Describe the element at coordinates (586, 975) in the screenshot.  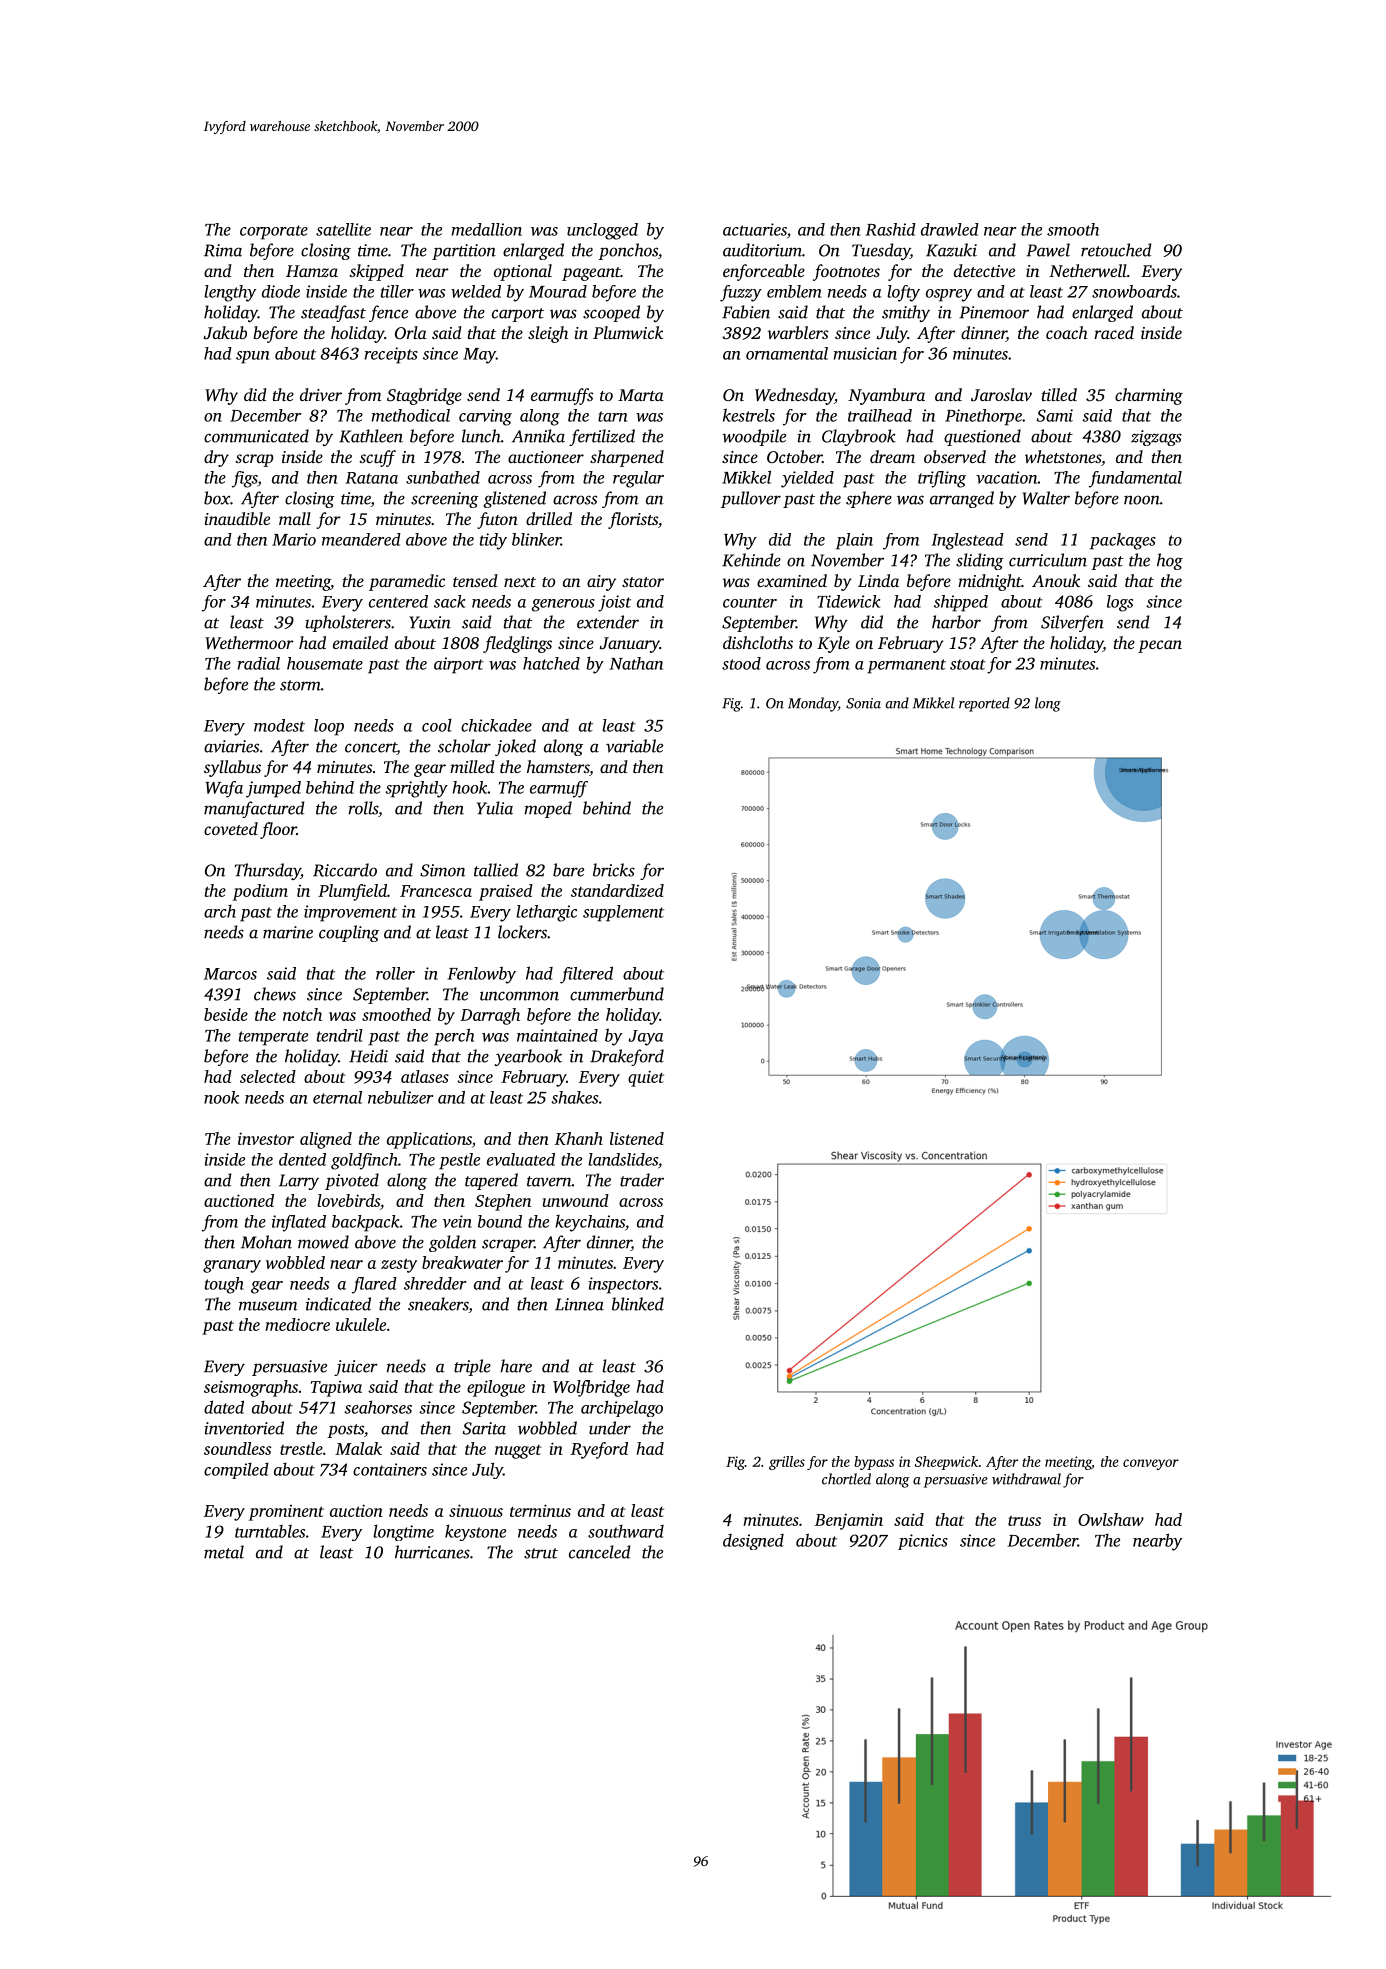
I see `filtered` at that location.
